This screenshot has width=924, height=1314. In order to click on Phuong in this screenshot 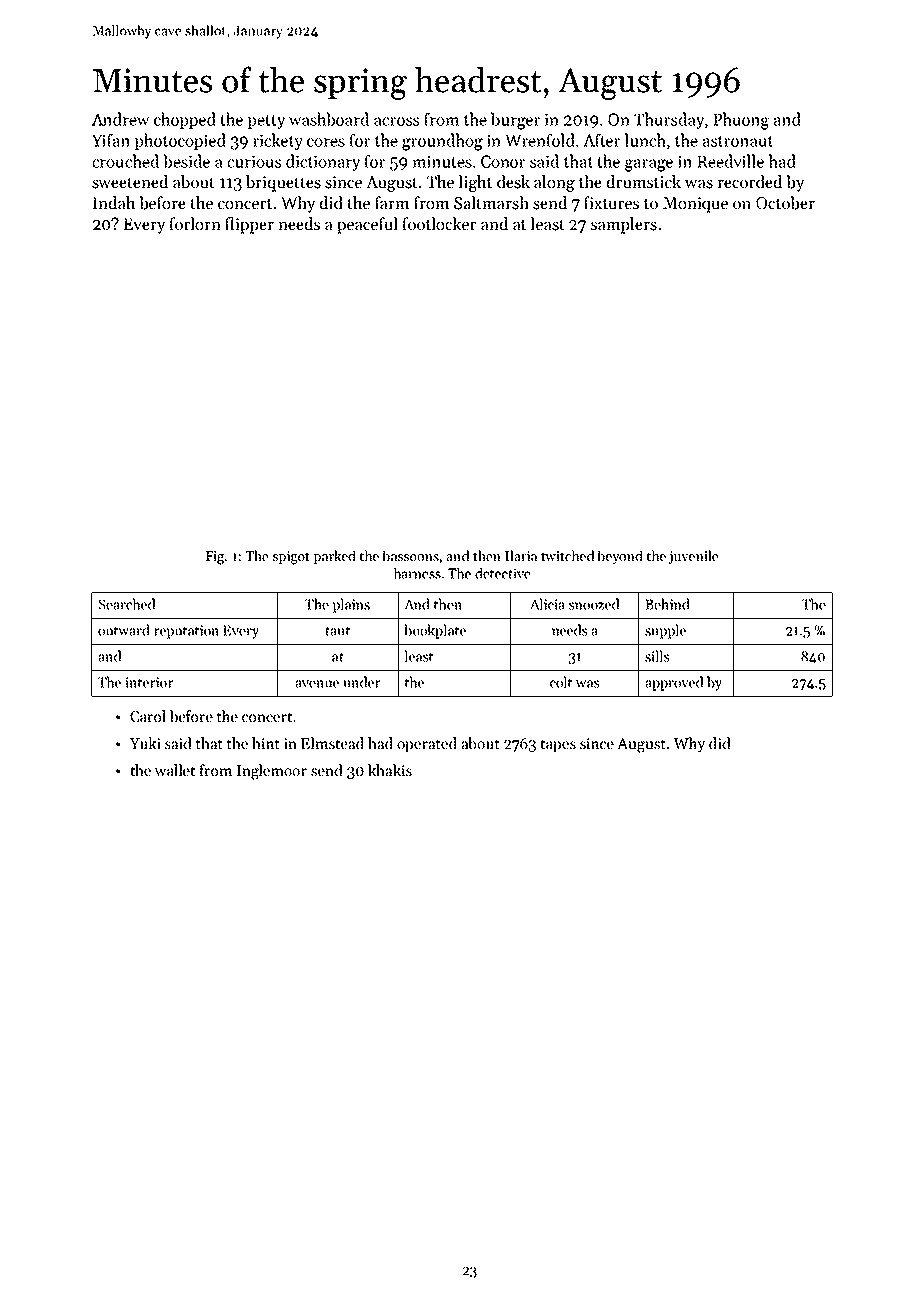, I will do `click(741, 121)`.
